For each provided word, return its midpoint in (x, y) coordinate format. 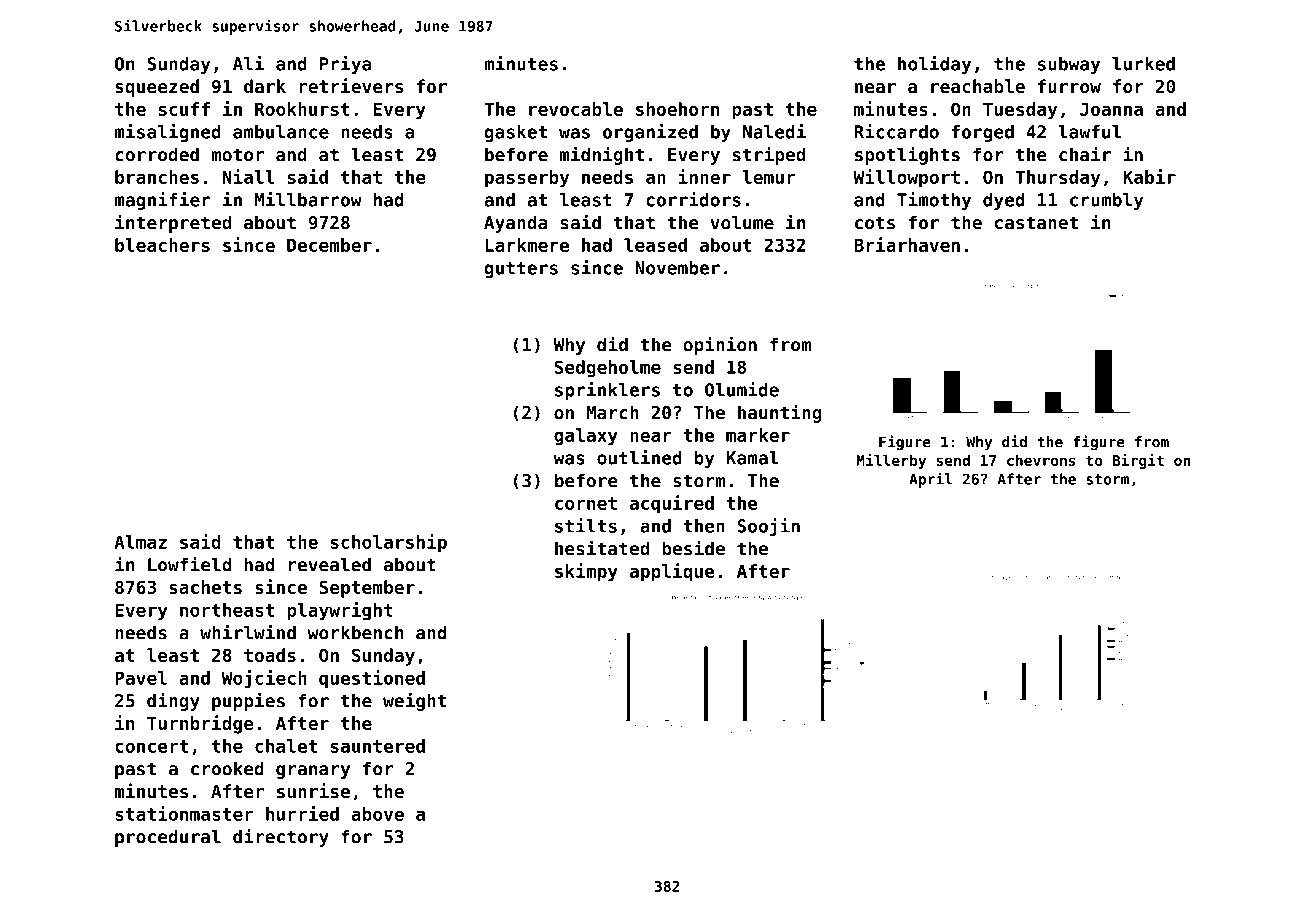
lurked (1143, 64)
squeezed (157, 88)
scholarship (389, 543)
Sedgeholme (608, 369)
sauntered (378, 746)
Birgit (1138, 461)
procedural (168, 838)
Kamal (753, 458)
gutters (521, 270)
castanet (1036, 223)
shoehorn (677, 109)
